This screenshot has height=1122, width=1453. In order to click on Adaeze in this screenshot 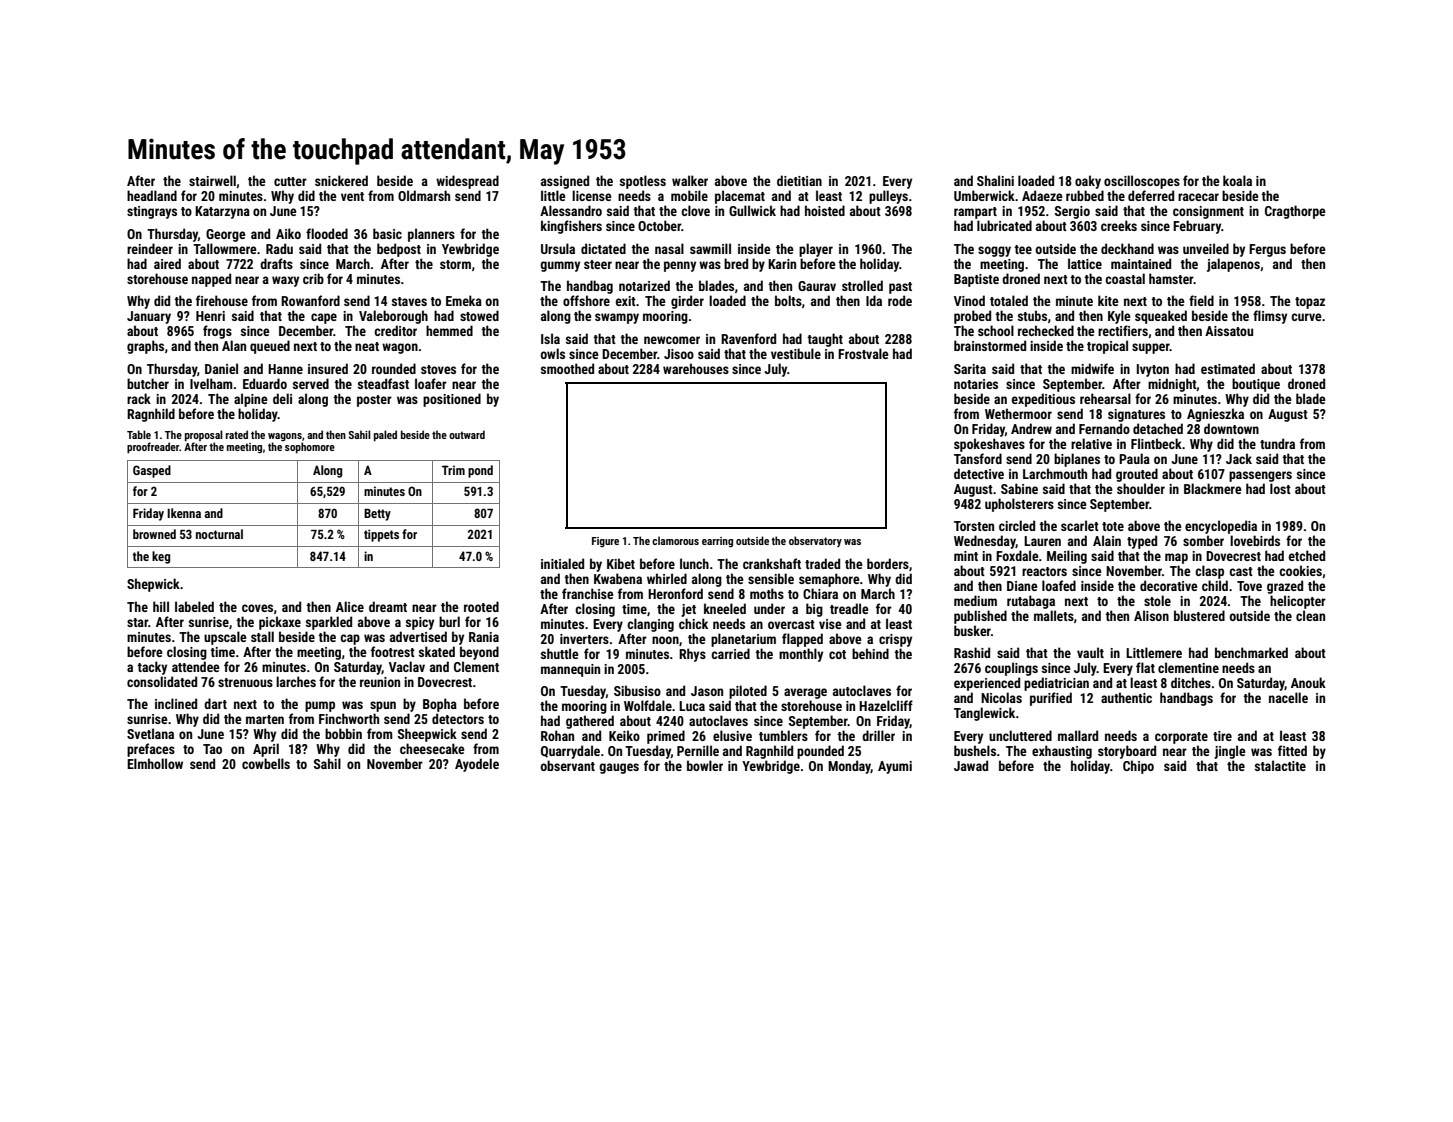, I will do `click(1042, 195)`.
